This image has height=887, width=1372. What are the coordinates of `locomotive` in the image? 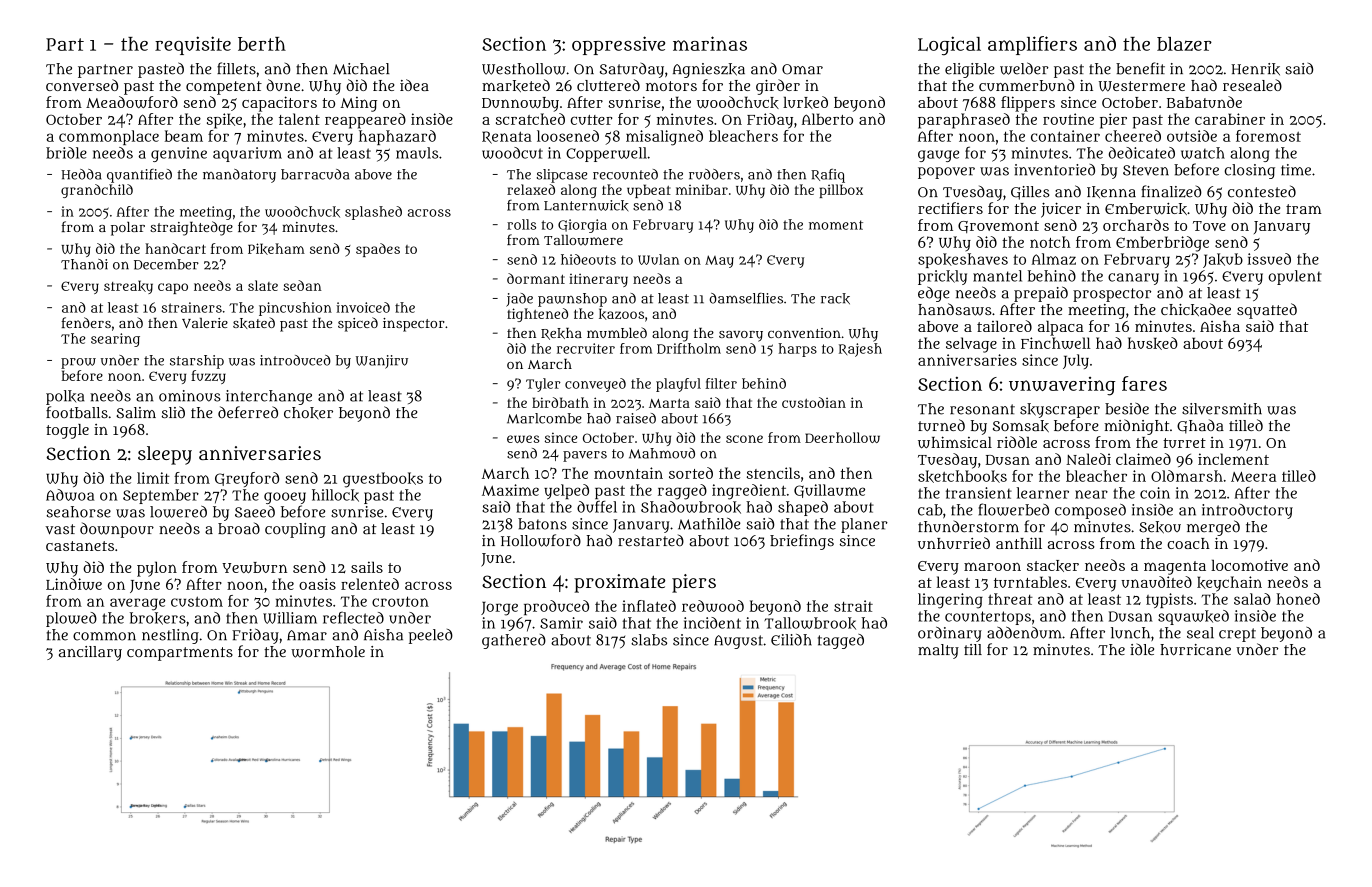 It's located at (1249, 565).
